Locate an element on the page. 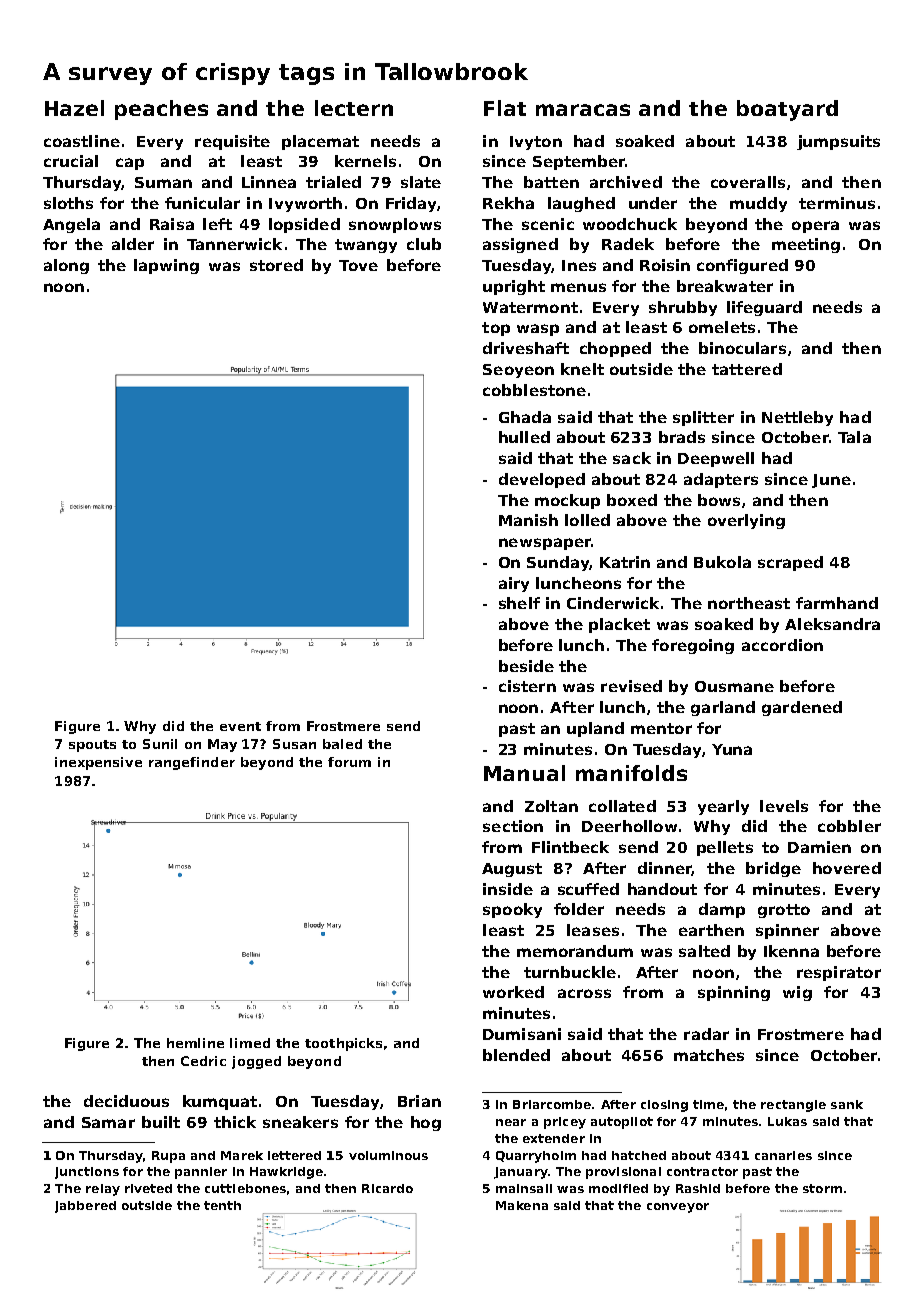  Manish is located at coordinates (528, 520).
